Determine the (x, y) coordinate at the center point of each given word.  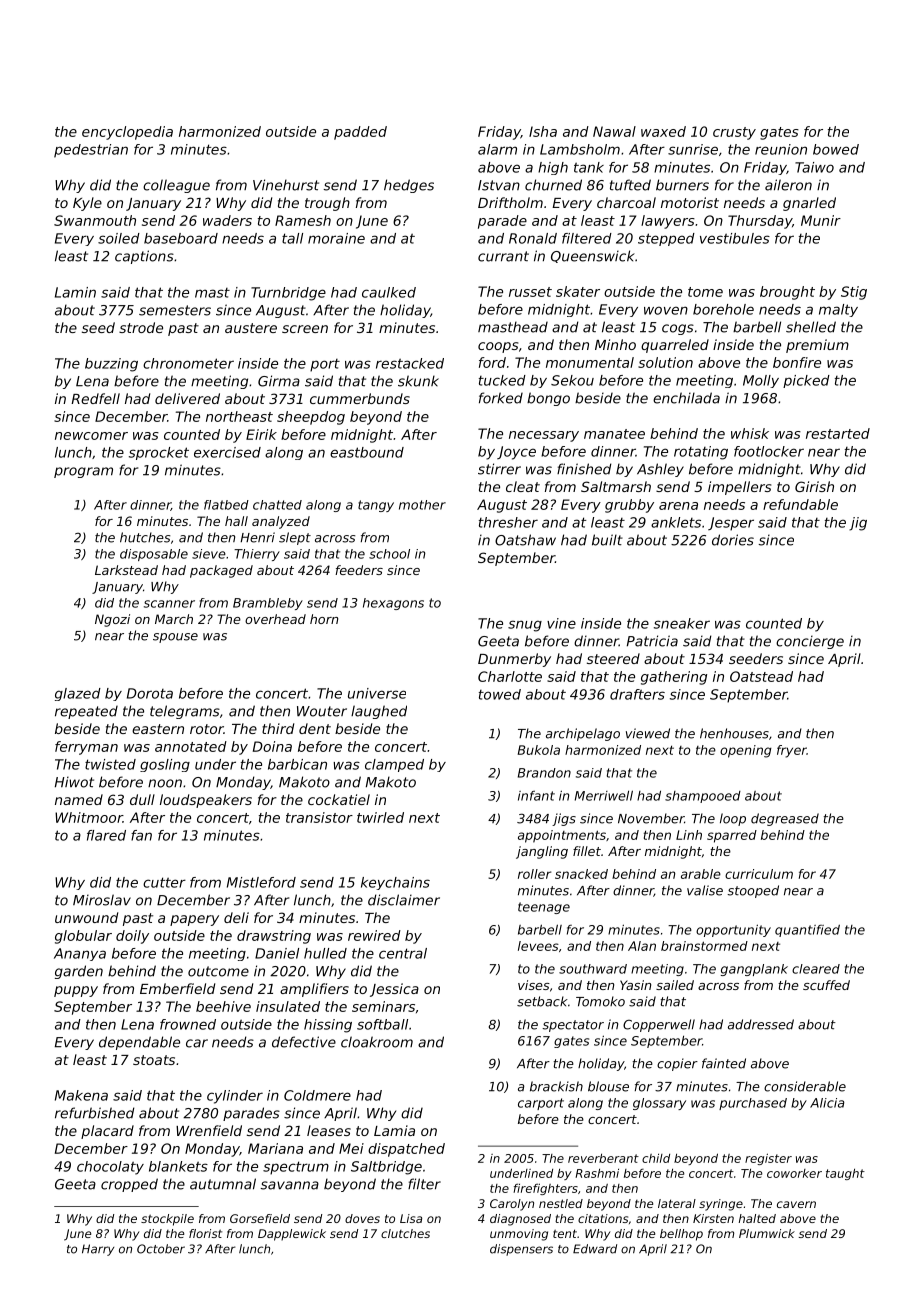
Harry (98, 1250)
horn (324, 619)
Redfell (95, 398)
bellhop (681, 1235)
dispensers (521, 1250)
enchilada (686, 398)
